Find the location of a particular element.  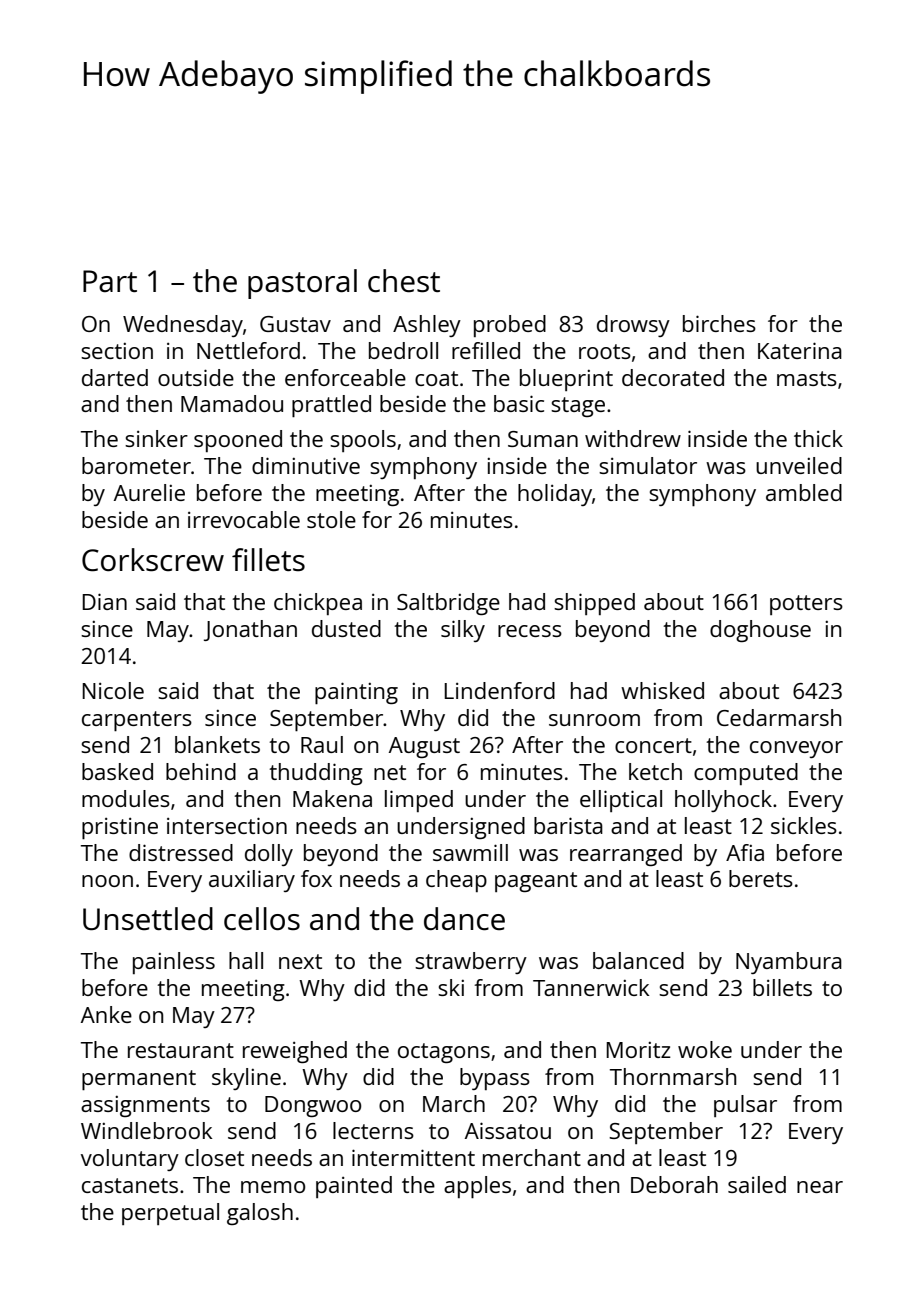

barista is located at coordinates (568, 825).
